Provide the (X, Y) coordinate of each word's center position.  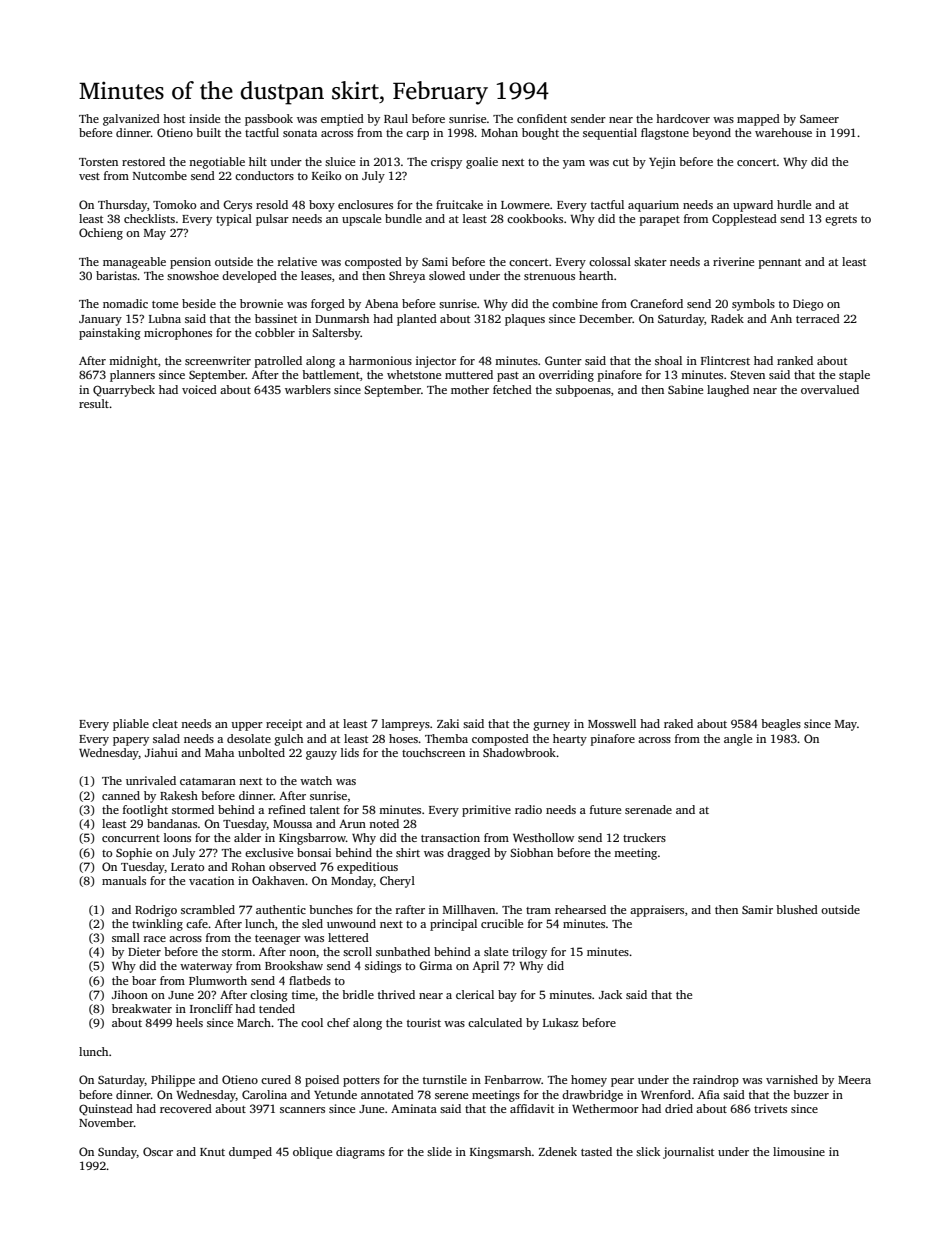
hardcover (683, 118)
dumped (250, 1153)
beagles (781, 725)
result (94, 403)
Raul (396, 118)
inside (204, 118)
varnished (792, 1079)
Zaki (448, 723)
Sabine (685, 389)
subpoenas (583, 391)
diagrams (360, 1153)
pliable (131, 725)
